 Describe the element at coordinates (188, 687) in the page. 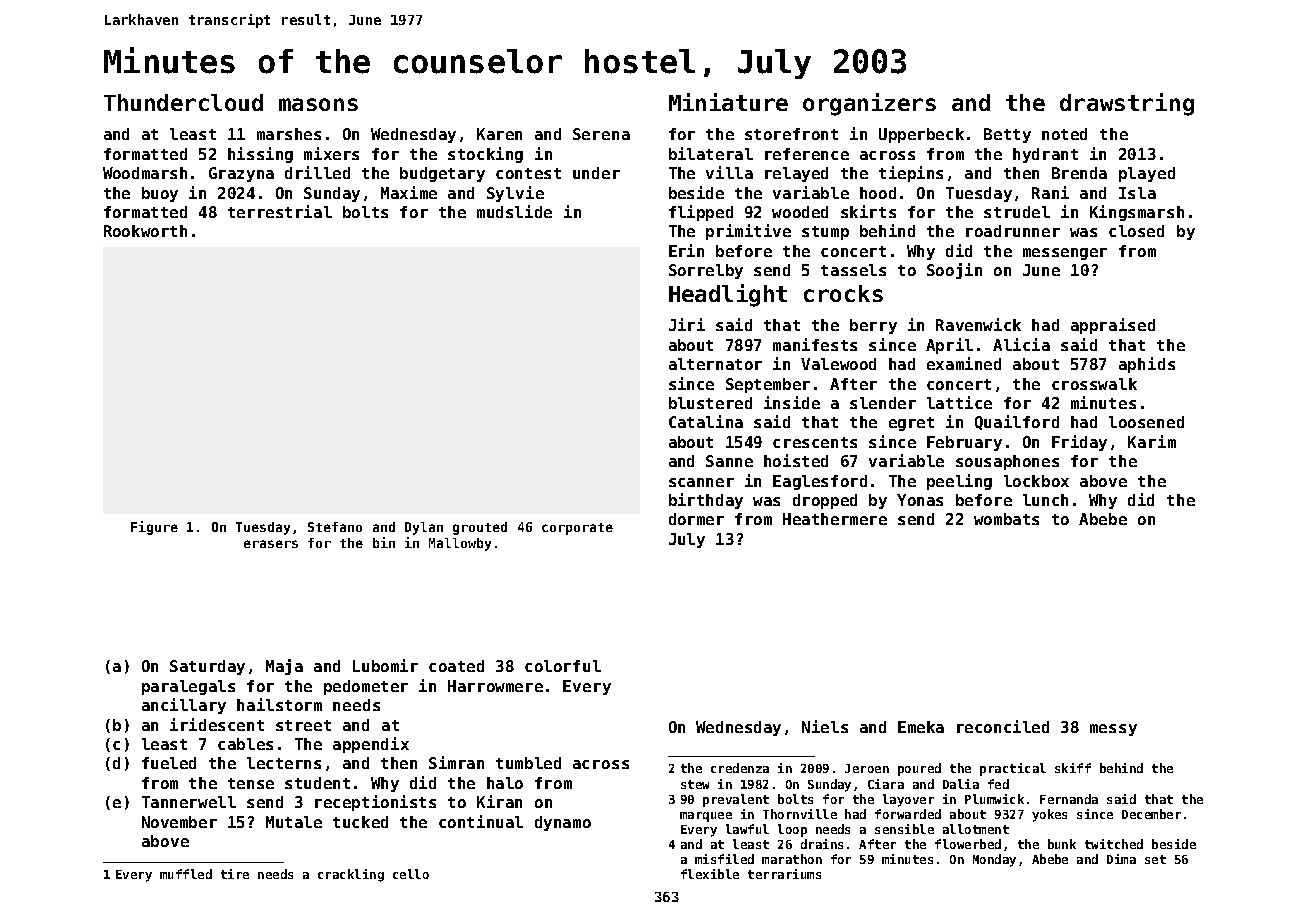

I see `paralegals` at that location.
